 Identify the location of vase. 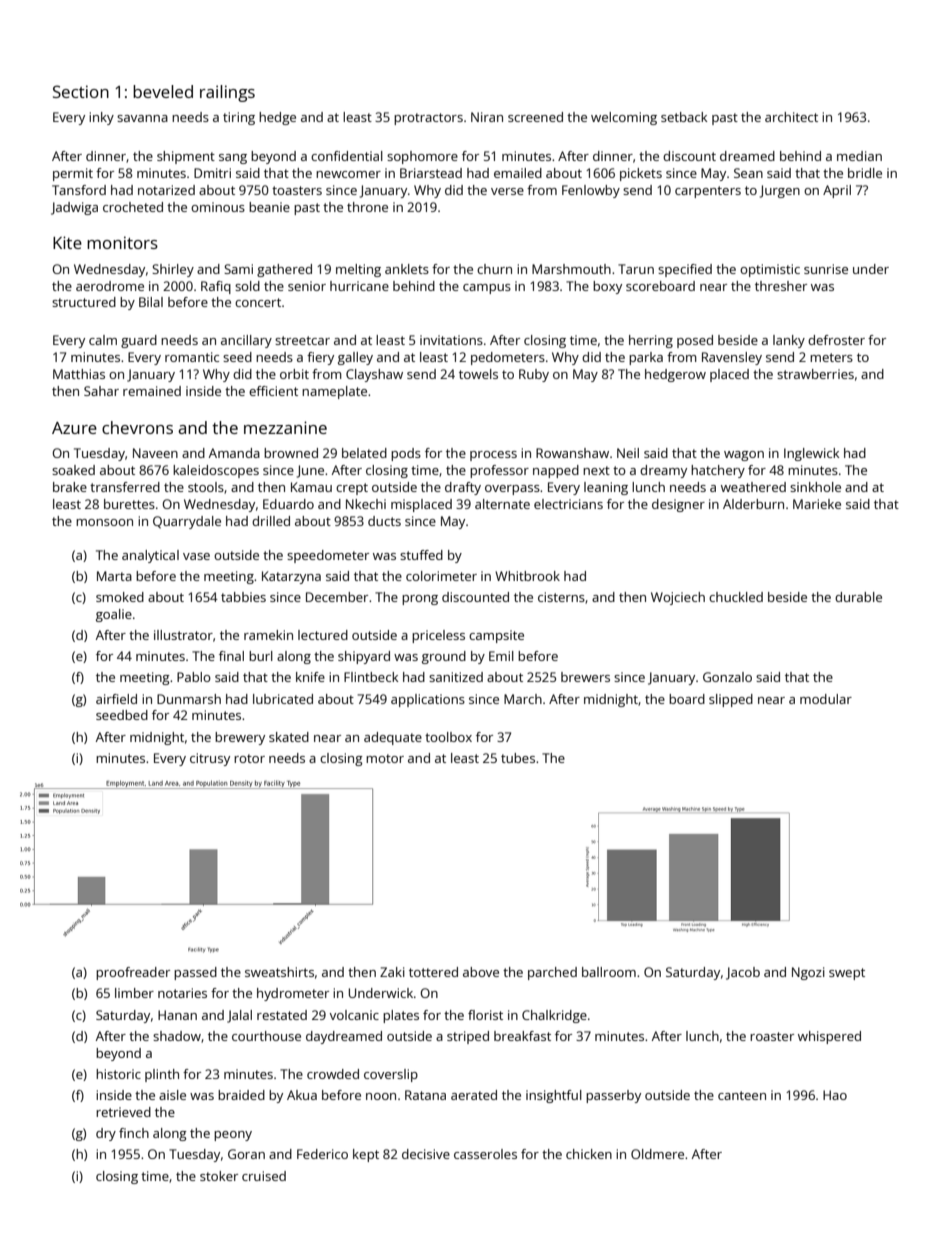
(196, 556).
